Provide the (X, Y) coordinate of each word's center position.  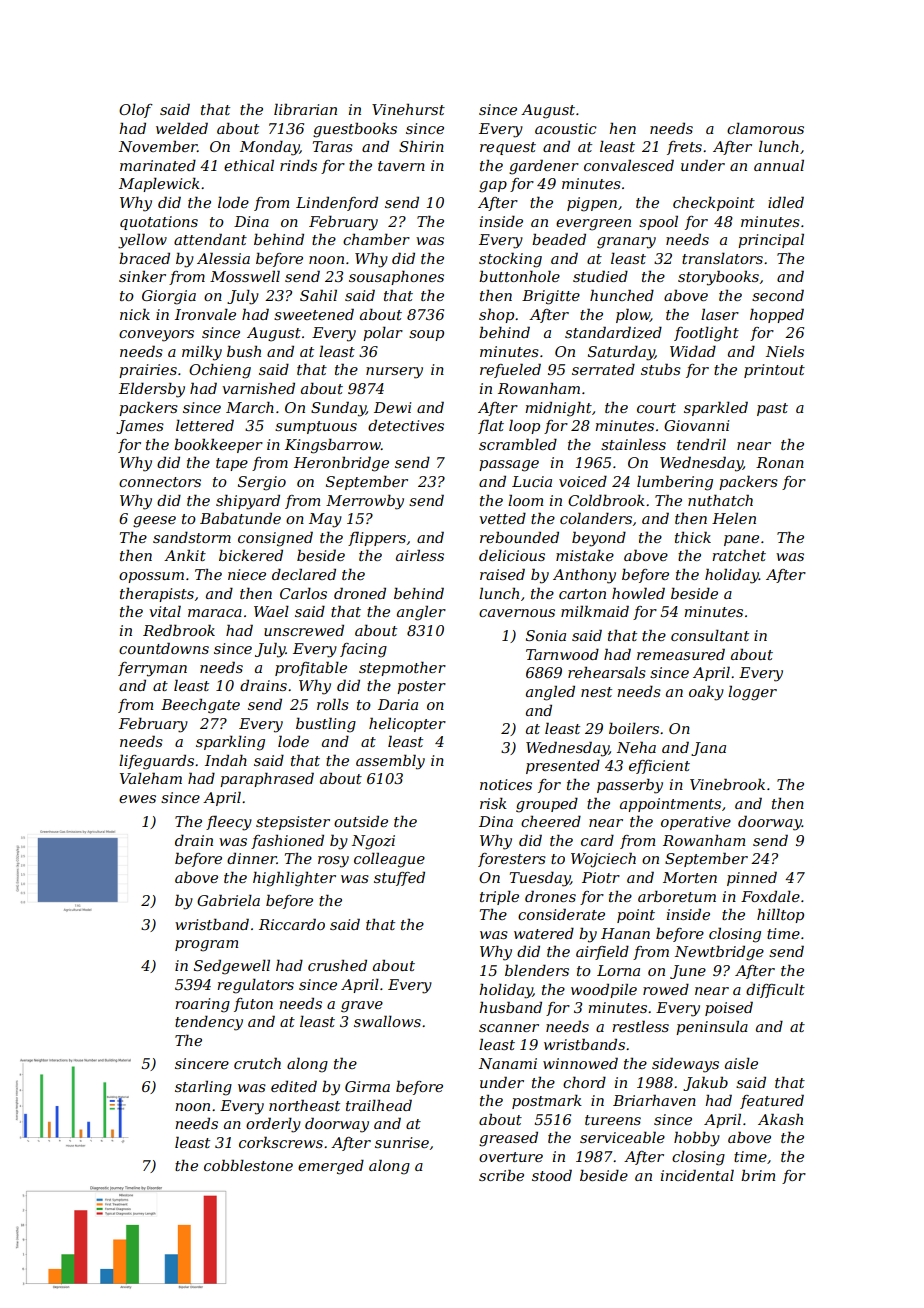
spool (658, 222)
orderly (273, 1125)
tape (232, 464)
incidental (697, 1175)
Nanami (508, 1063)
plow (633, 315)
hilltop (780, 915)
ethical (249, 165)
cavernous (517, 613)
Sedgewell (232, 967)
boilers (634, 728)
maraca (215, 613)
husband (510, 1007)
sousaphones (396, 277)
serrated (603, 369)
